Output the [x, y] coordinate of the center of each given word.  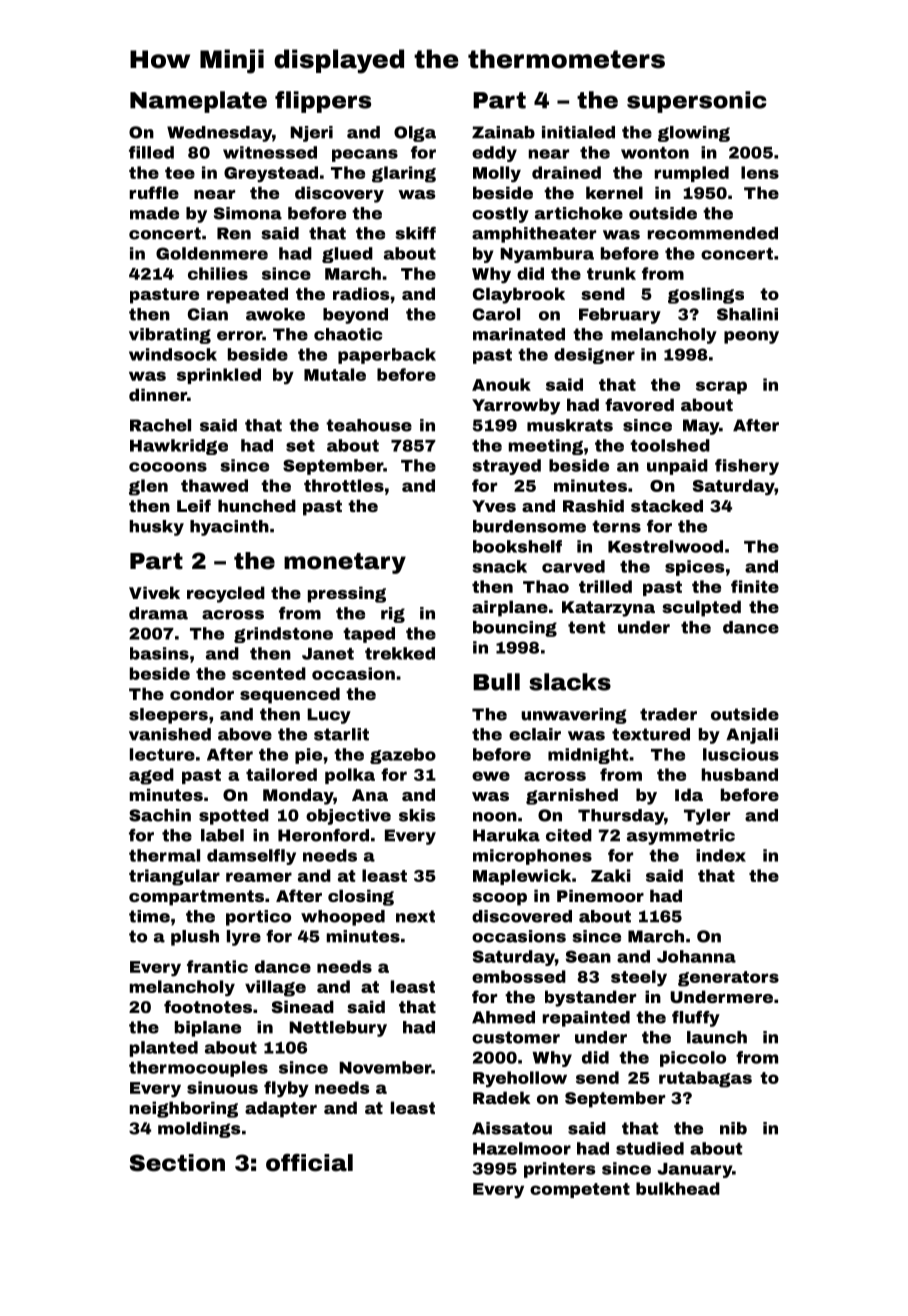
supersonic [697, 102]
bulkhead [678, 1188]
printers [559, 1170]
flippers [323, 102]
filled [151, 152]
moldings [199, 1130]
